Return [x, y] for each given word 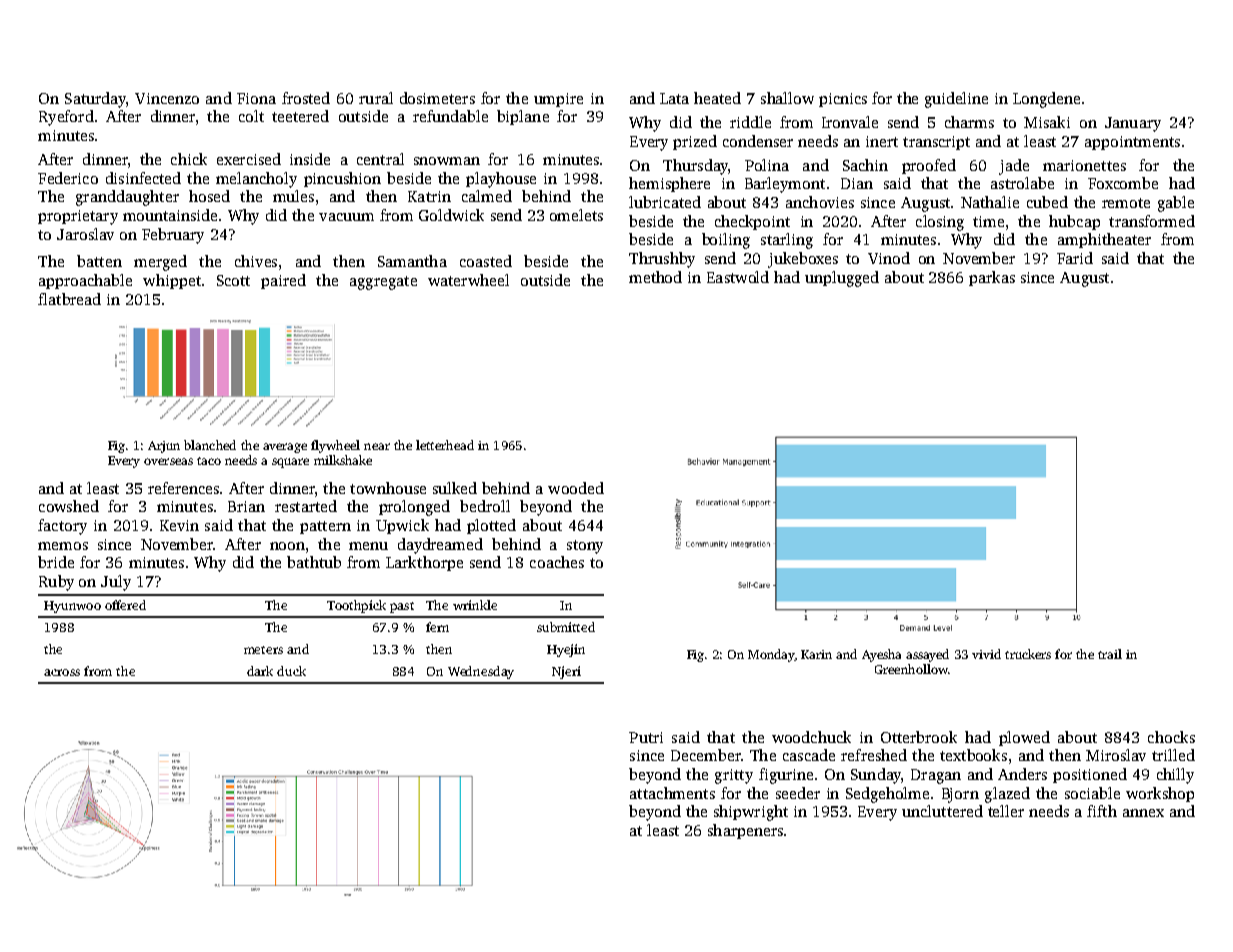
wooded [576, 488]
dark [260, 671]
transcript [936, 143]
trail [1110, 654]
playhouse [501, 180]
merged [160, 263]
